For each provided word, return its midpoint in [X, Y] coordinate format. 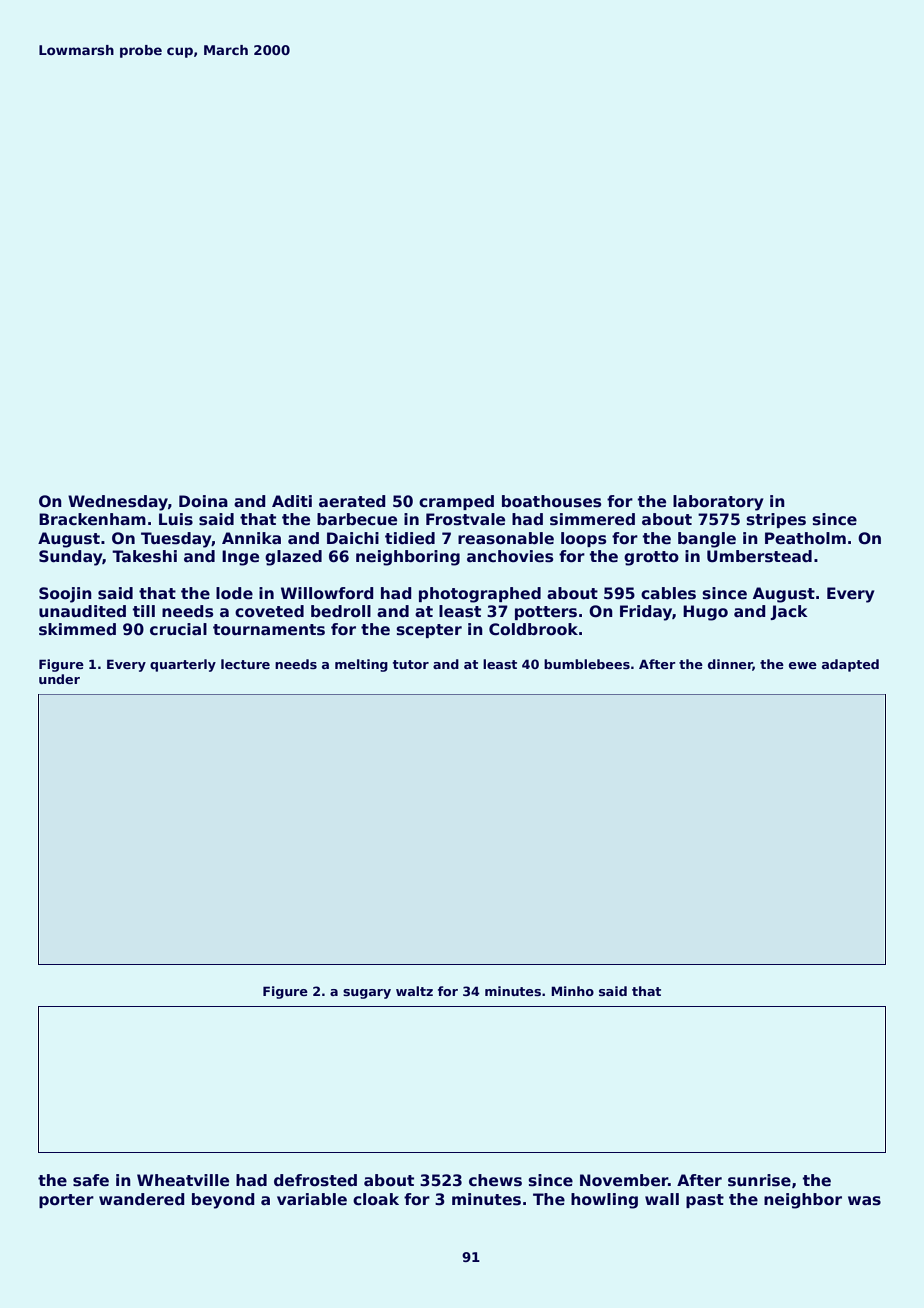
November [624, 1180]
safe [91, 1180]
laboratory [718, 503]
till [144, 611]
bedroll [341, 611]
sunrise [759, 1180]
